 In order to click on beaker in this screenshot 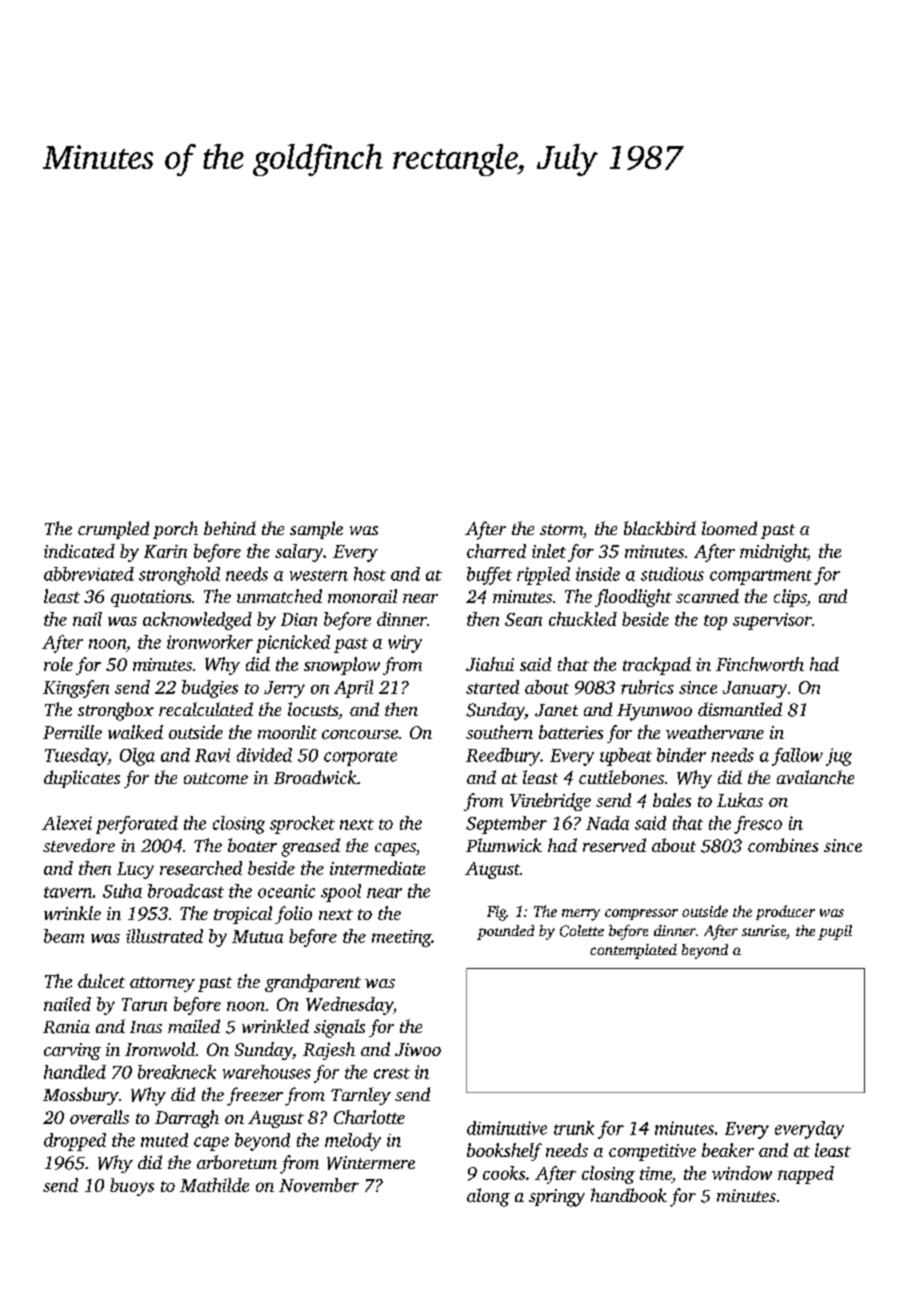, I will do `click(728, 1150)`.
